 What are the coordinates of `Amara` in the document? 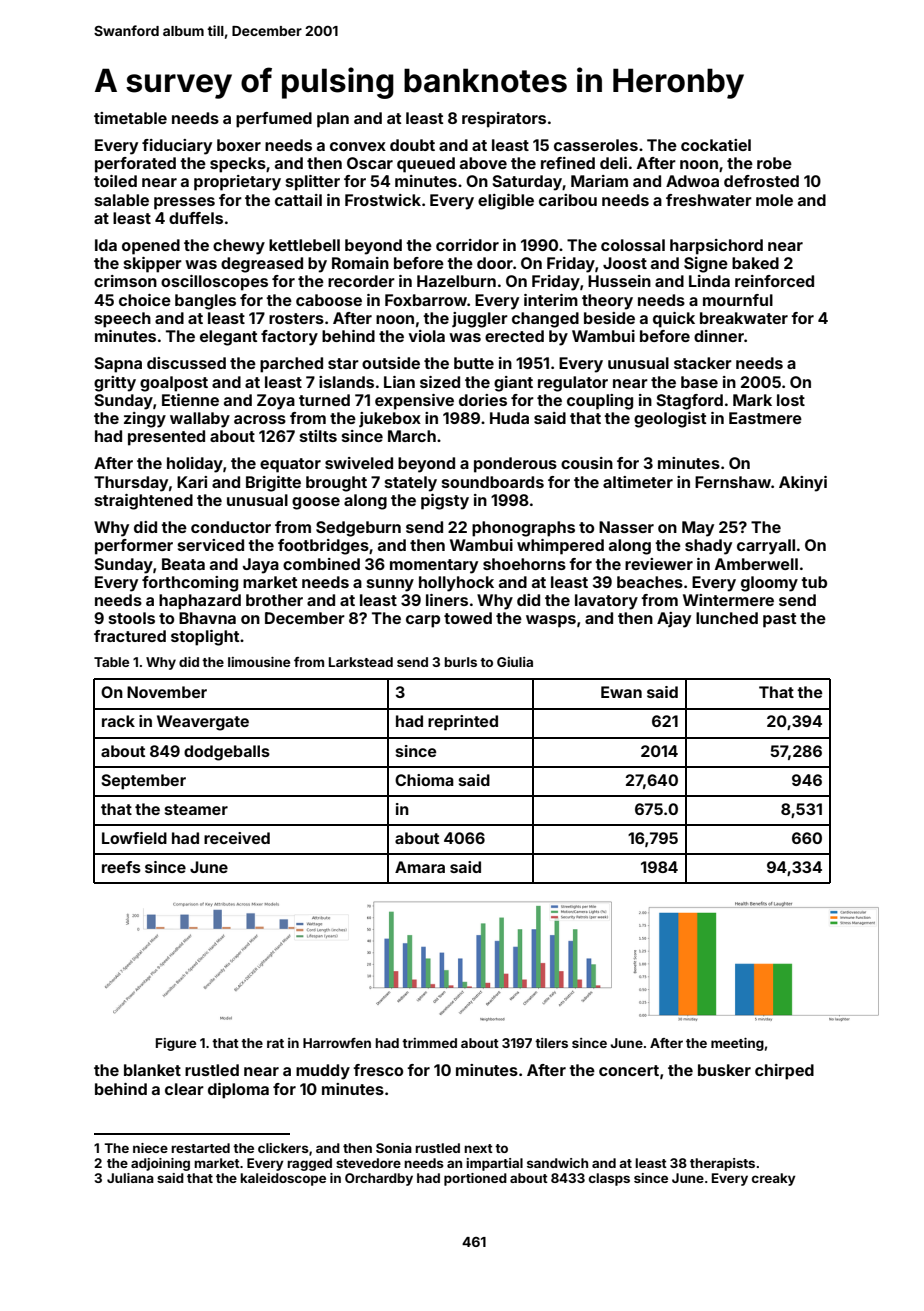 It's located at (420, 867).
